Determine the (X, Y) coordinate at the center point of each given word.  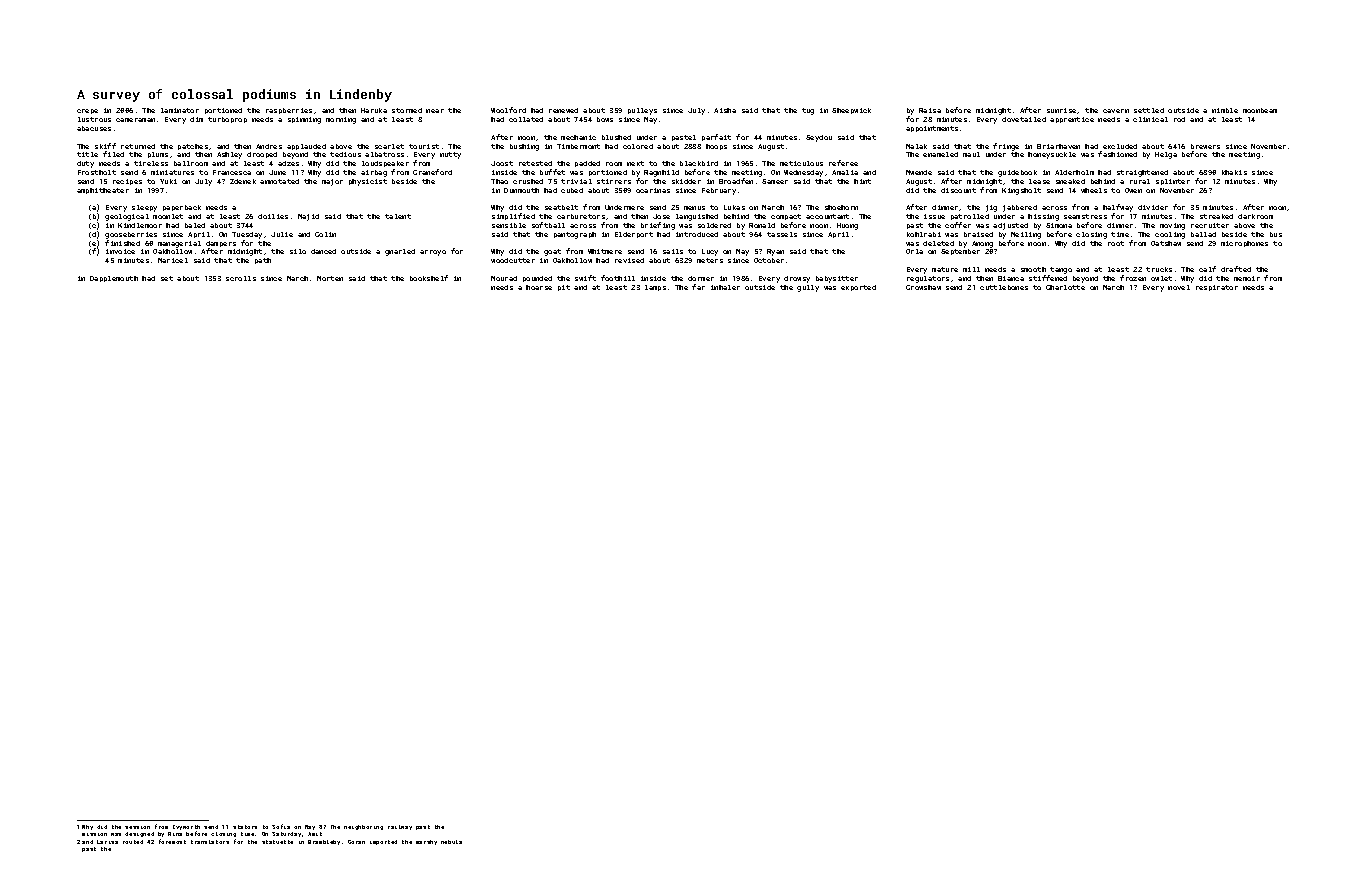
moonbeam (1260, 110)
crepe (87, 111)
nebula (451, 842)
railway (400, 827)
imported (383, 842)
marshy (426, 842)
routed (133, 842)
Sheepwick (851, 111)
